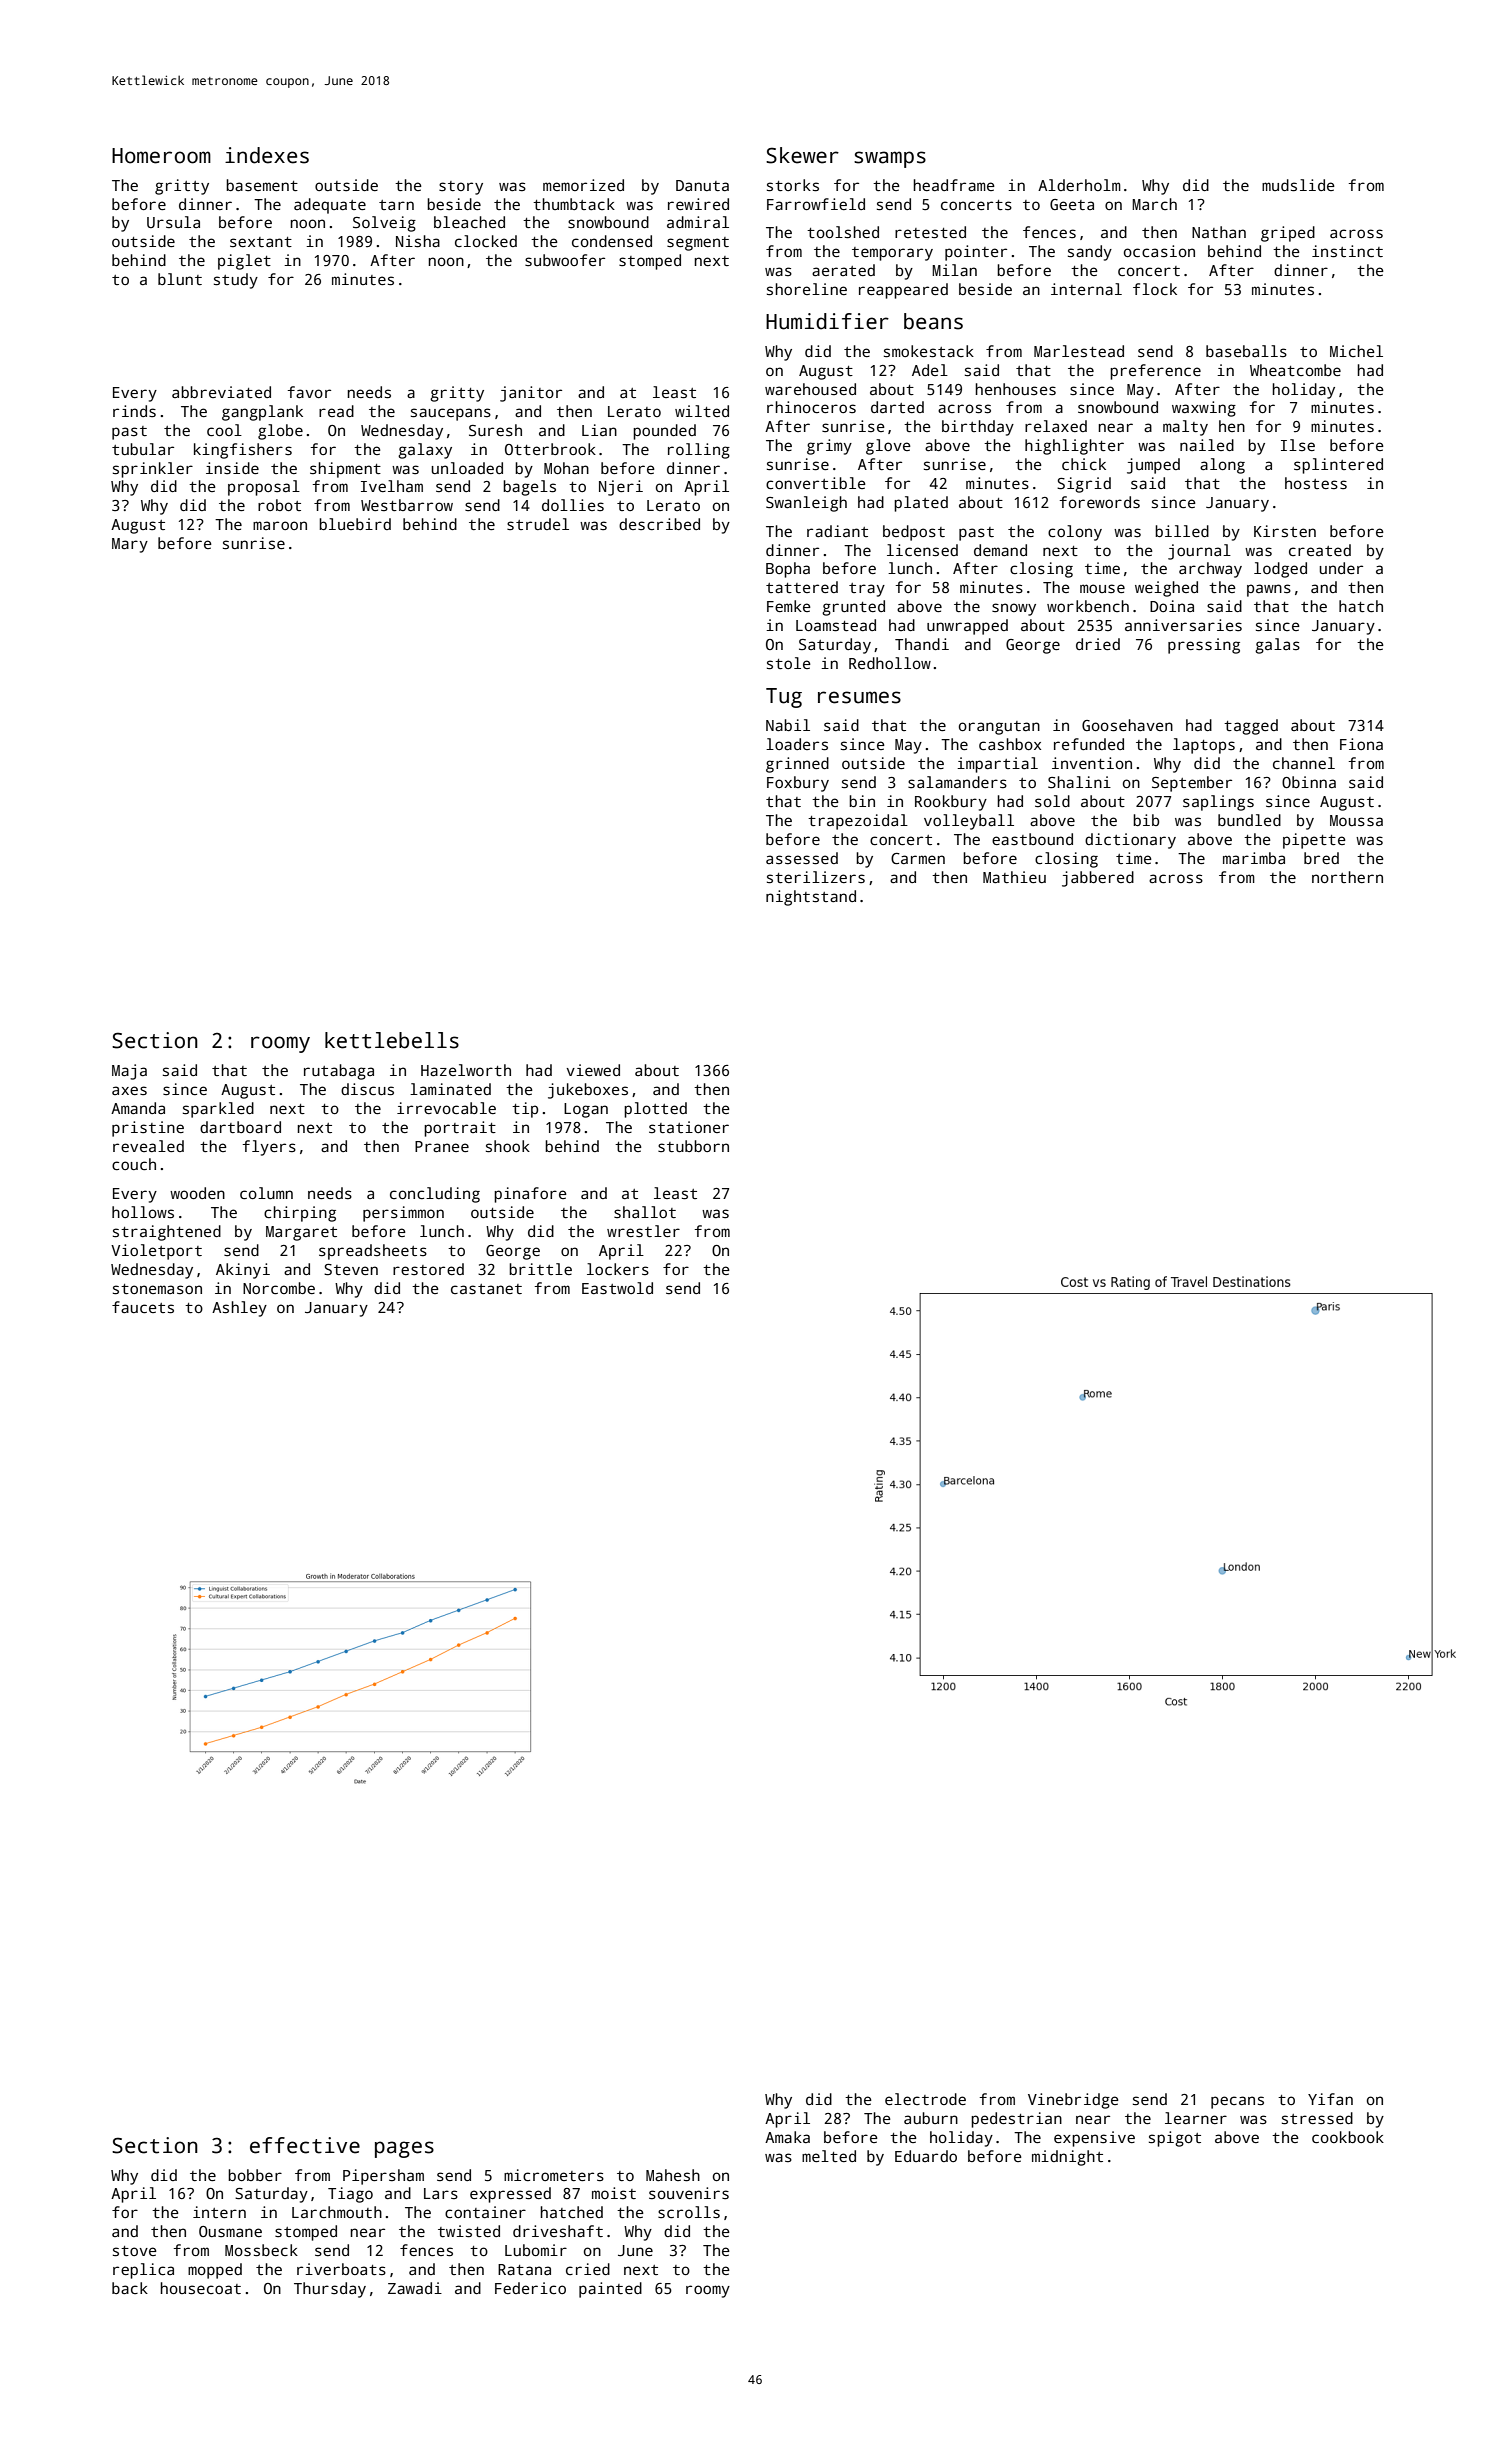 This image has width=1496, height=2464. Describe the element at coordinates (1298, 185) in the image. I see `mudslide` at that location.
